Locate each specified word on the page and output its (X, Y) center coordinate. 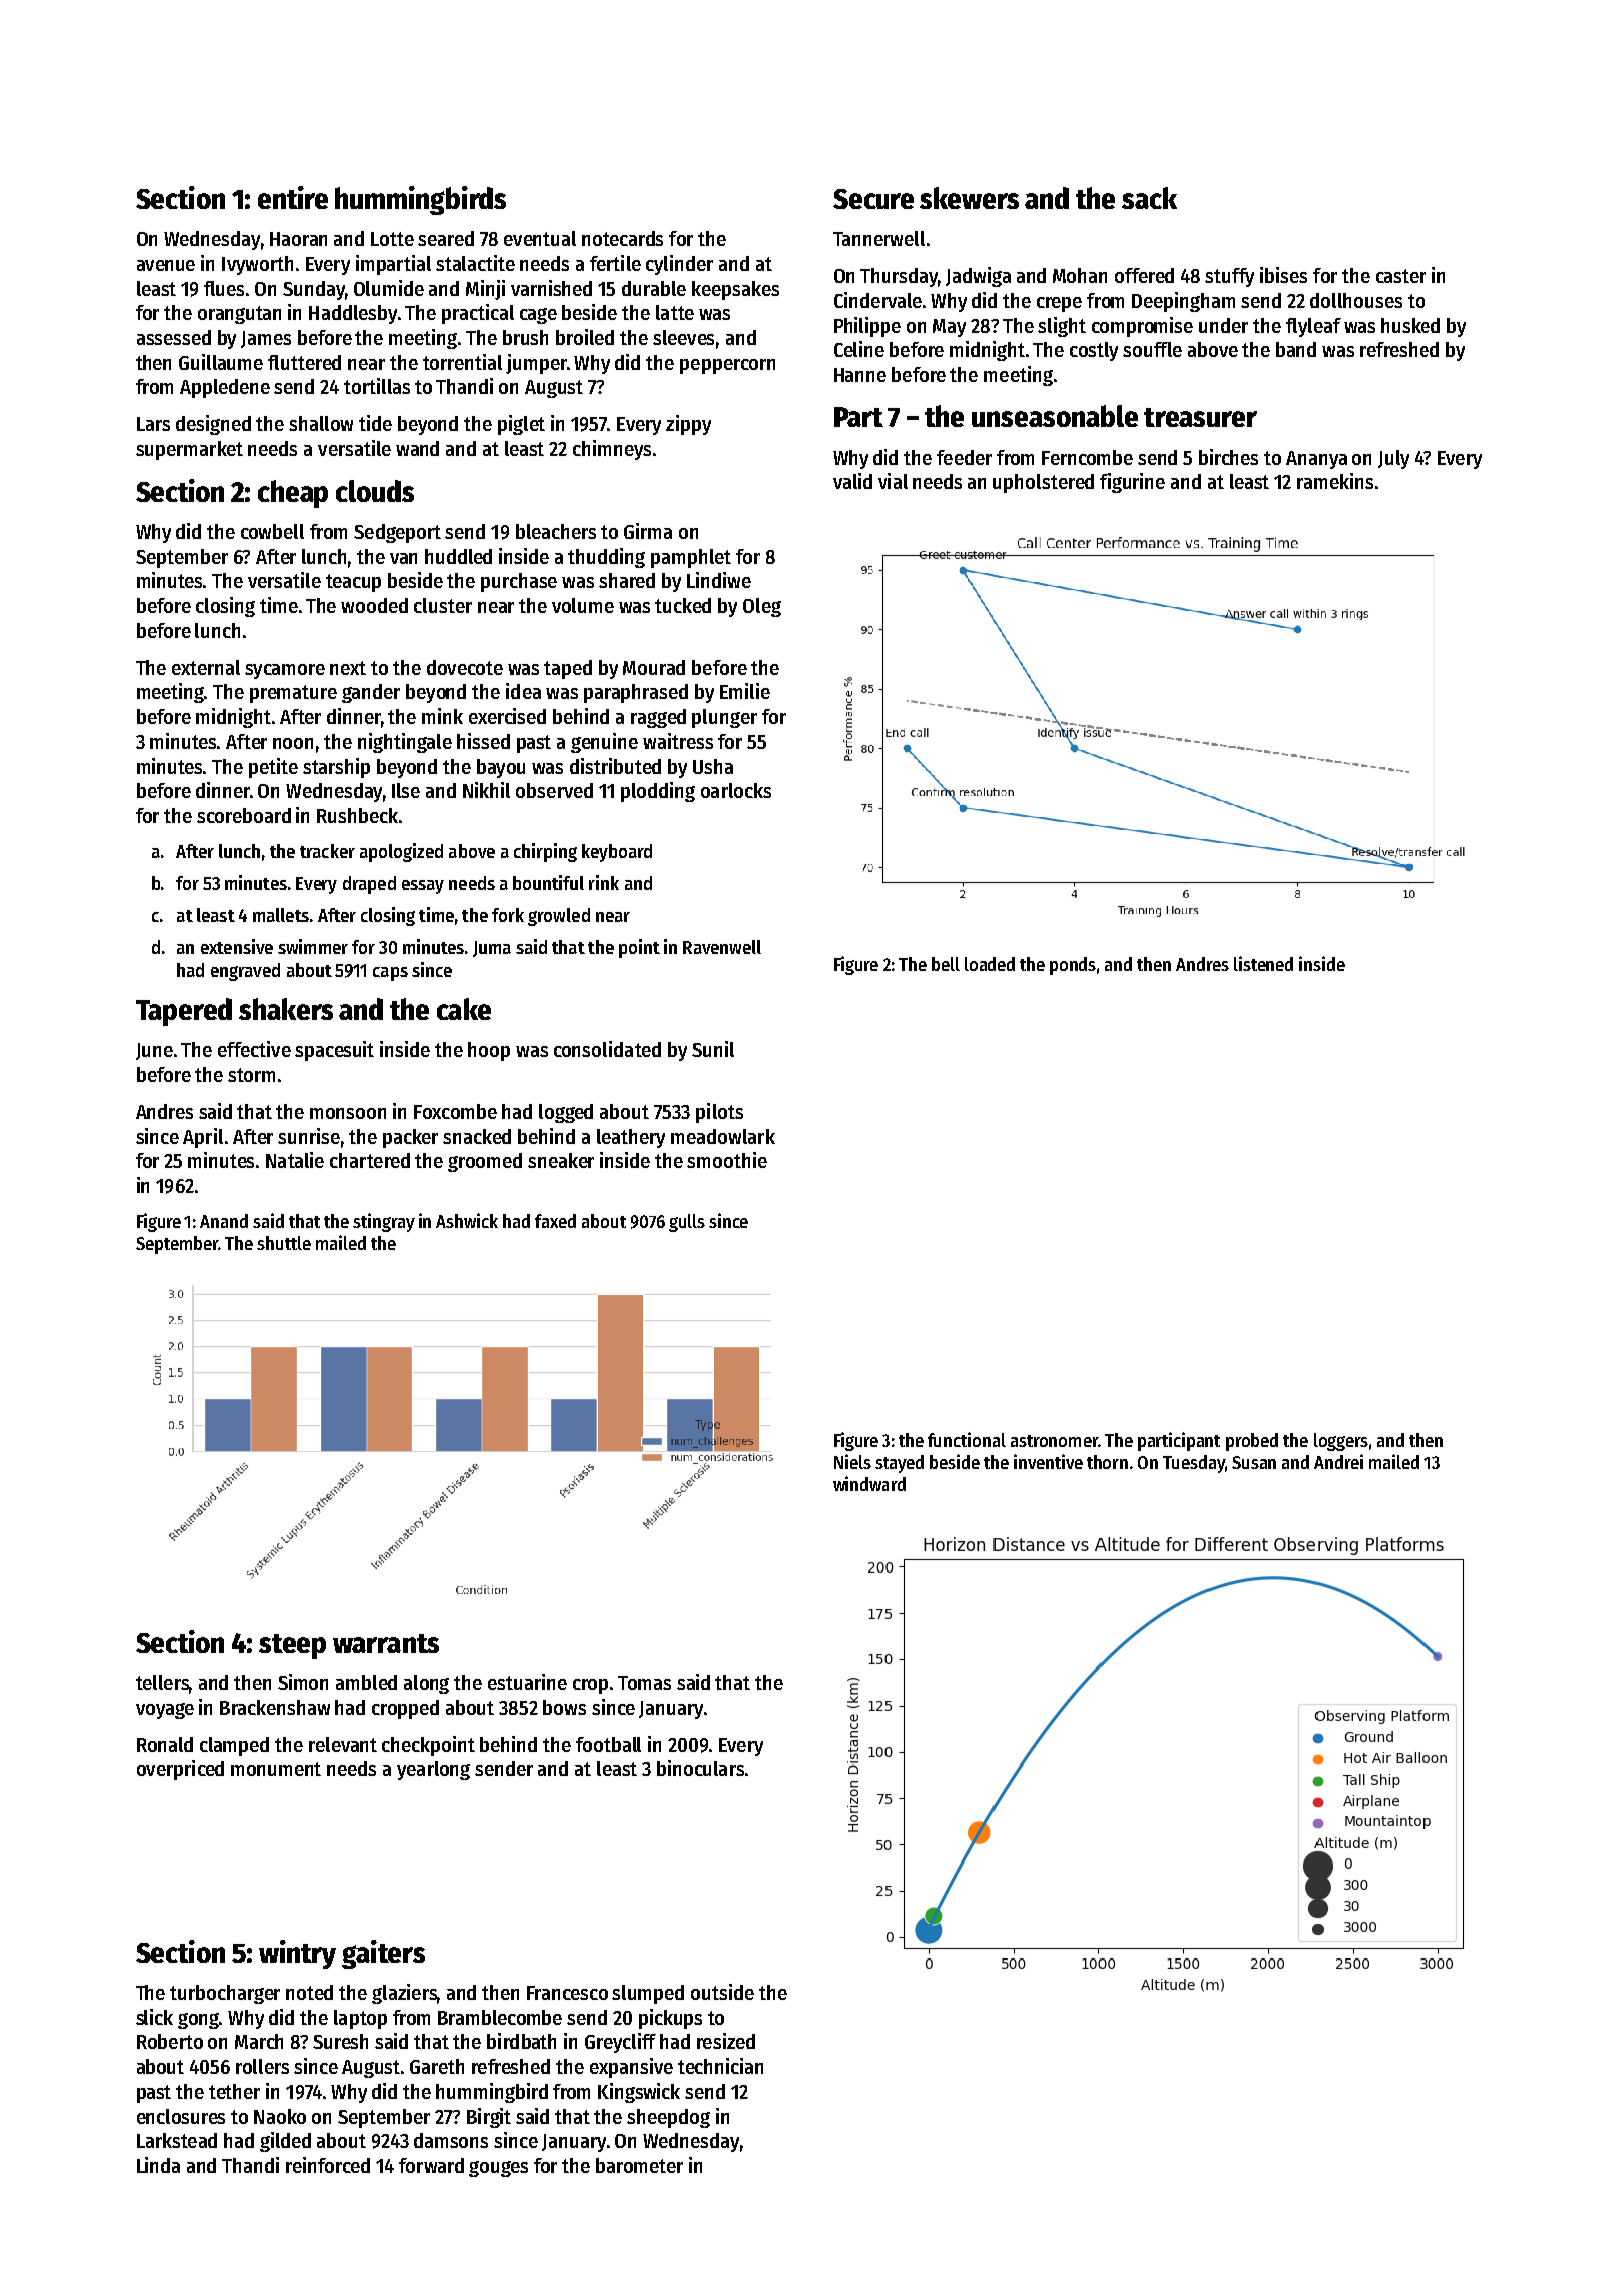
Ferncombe (1087, 457)
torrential (462, 362)
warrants (386, 1643)
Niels (852, 1461)
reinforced (328, 2165)
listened (1263, 963)
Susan (1254, 1462)
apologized (401, 852)
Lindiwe (719, 580)
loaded (990, 964)
